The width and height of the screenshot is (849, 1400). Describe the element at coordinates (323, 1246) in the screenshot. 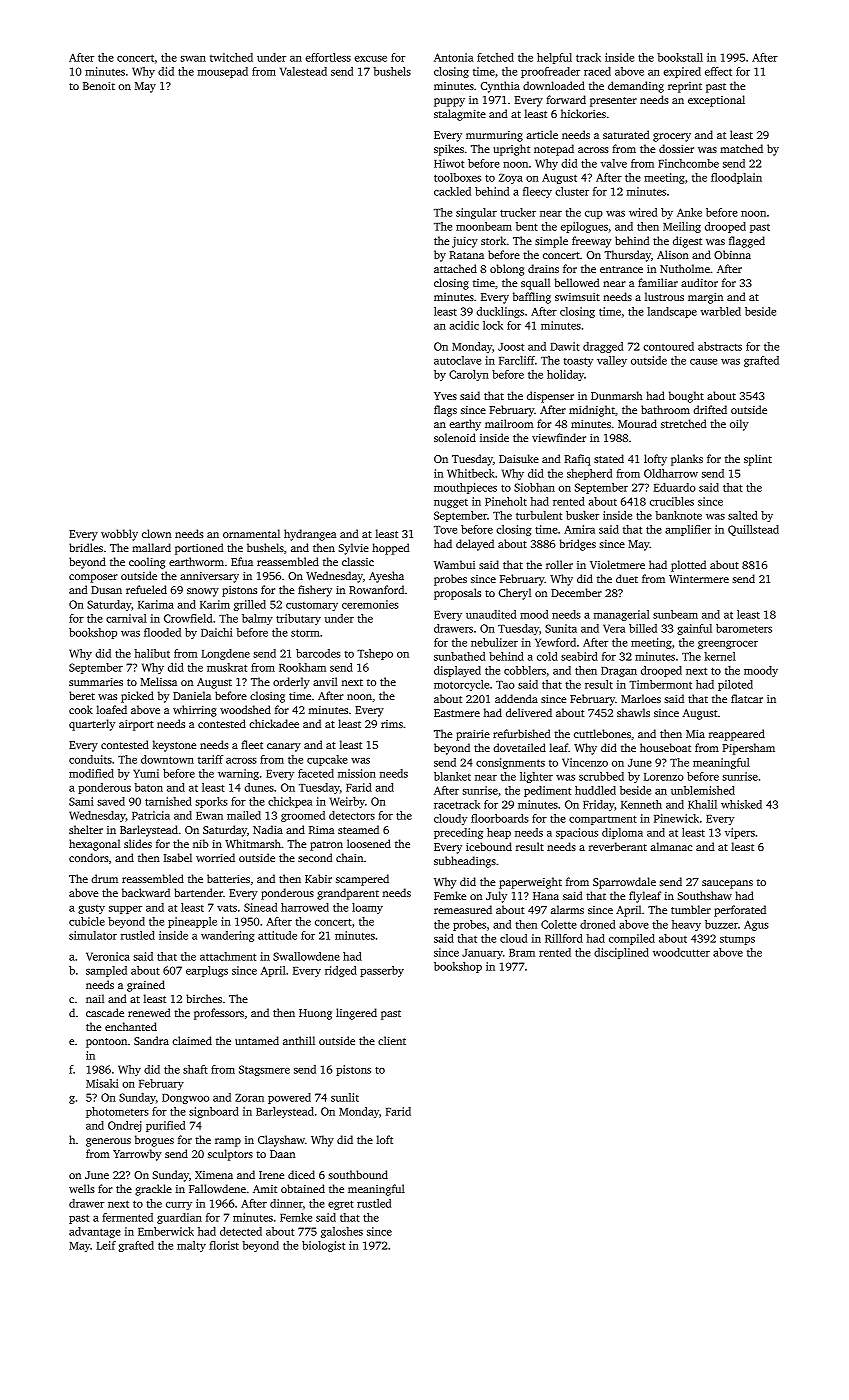

I see `biologist` at that location.
